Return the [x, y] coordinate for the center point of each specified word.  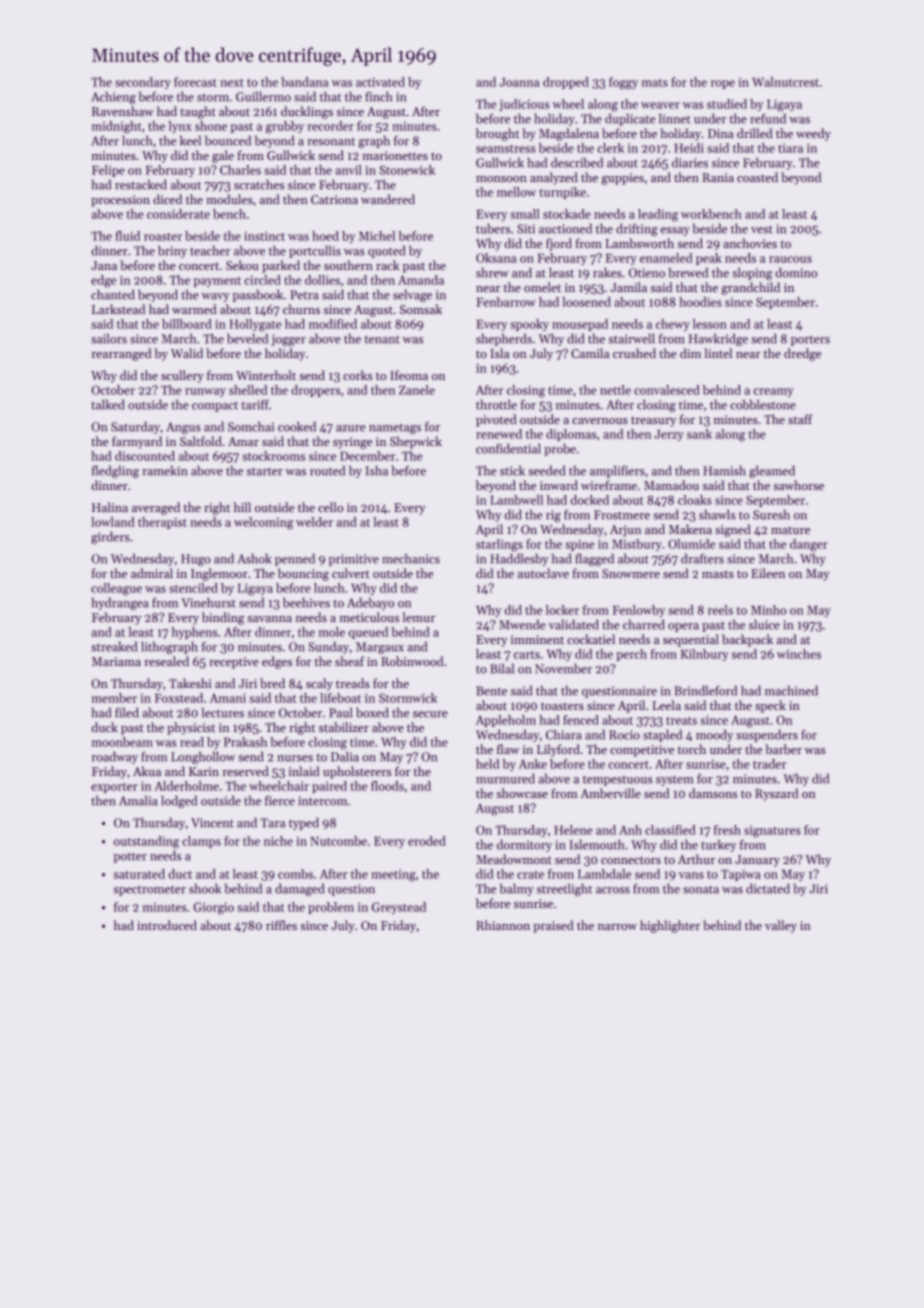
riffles [281, 925]
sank [699, 434]
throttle [496, 404]
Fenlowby [639, 611]
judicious [524, 105]
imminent [537, 639]
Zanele [417, 390]
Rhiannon [503, 925]
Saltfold [201, 441]
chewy [673, 325]
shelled [248, 390]
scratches [259, 184]
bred [272, 683]
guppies [623, 179]
